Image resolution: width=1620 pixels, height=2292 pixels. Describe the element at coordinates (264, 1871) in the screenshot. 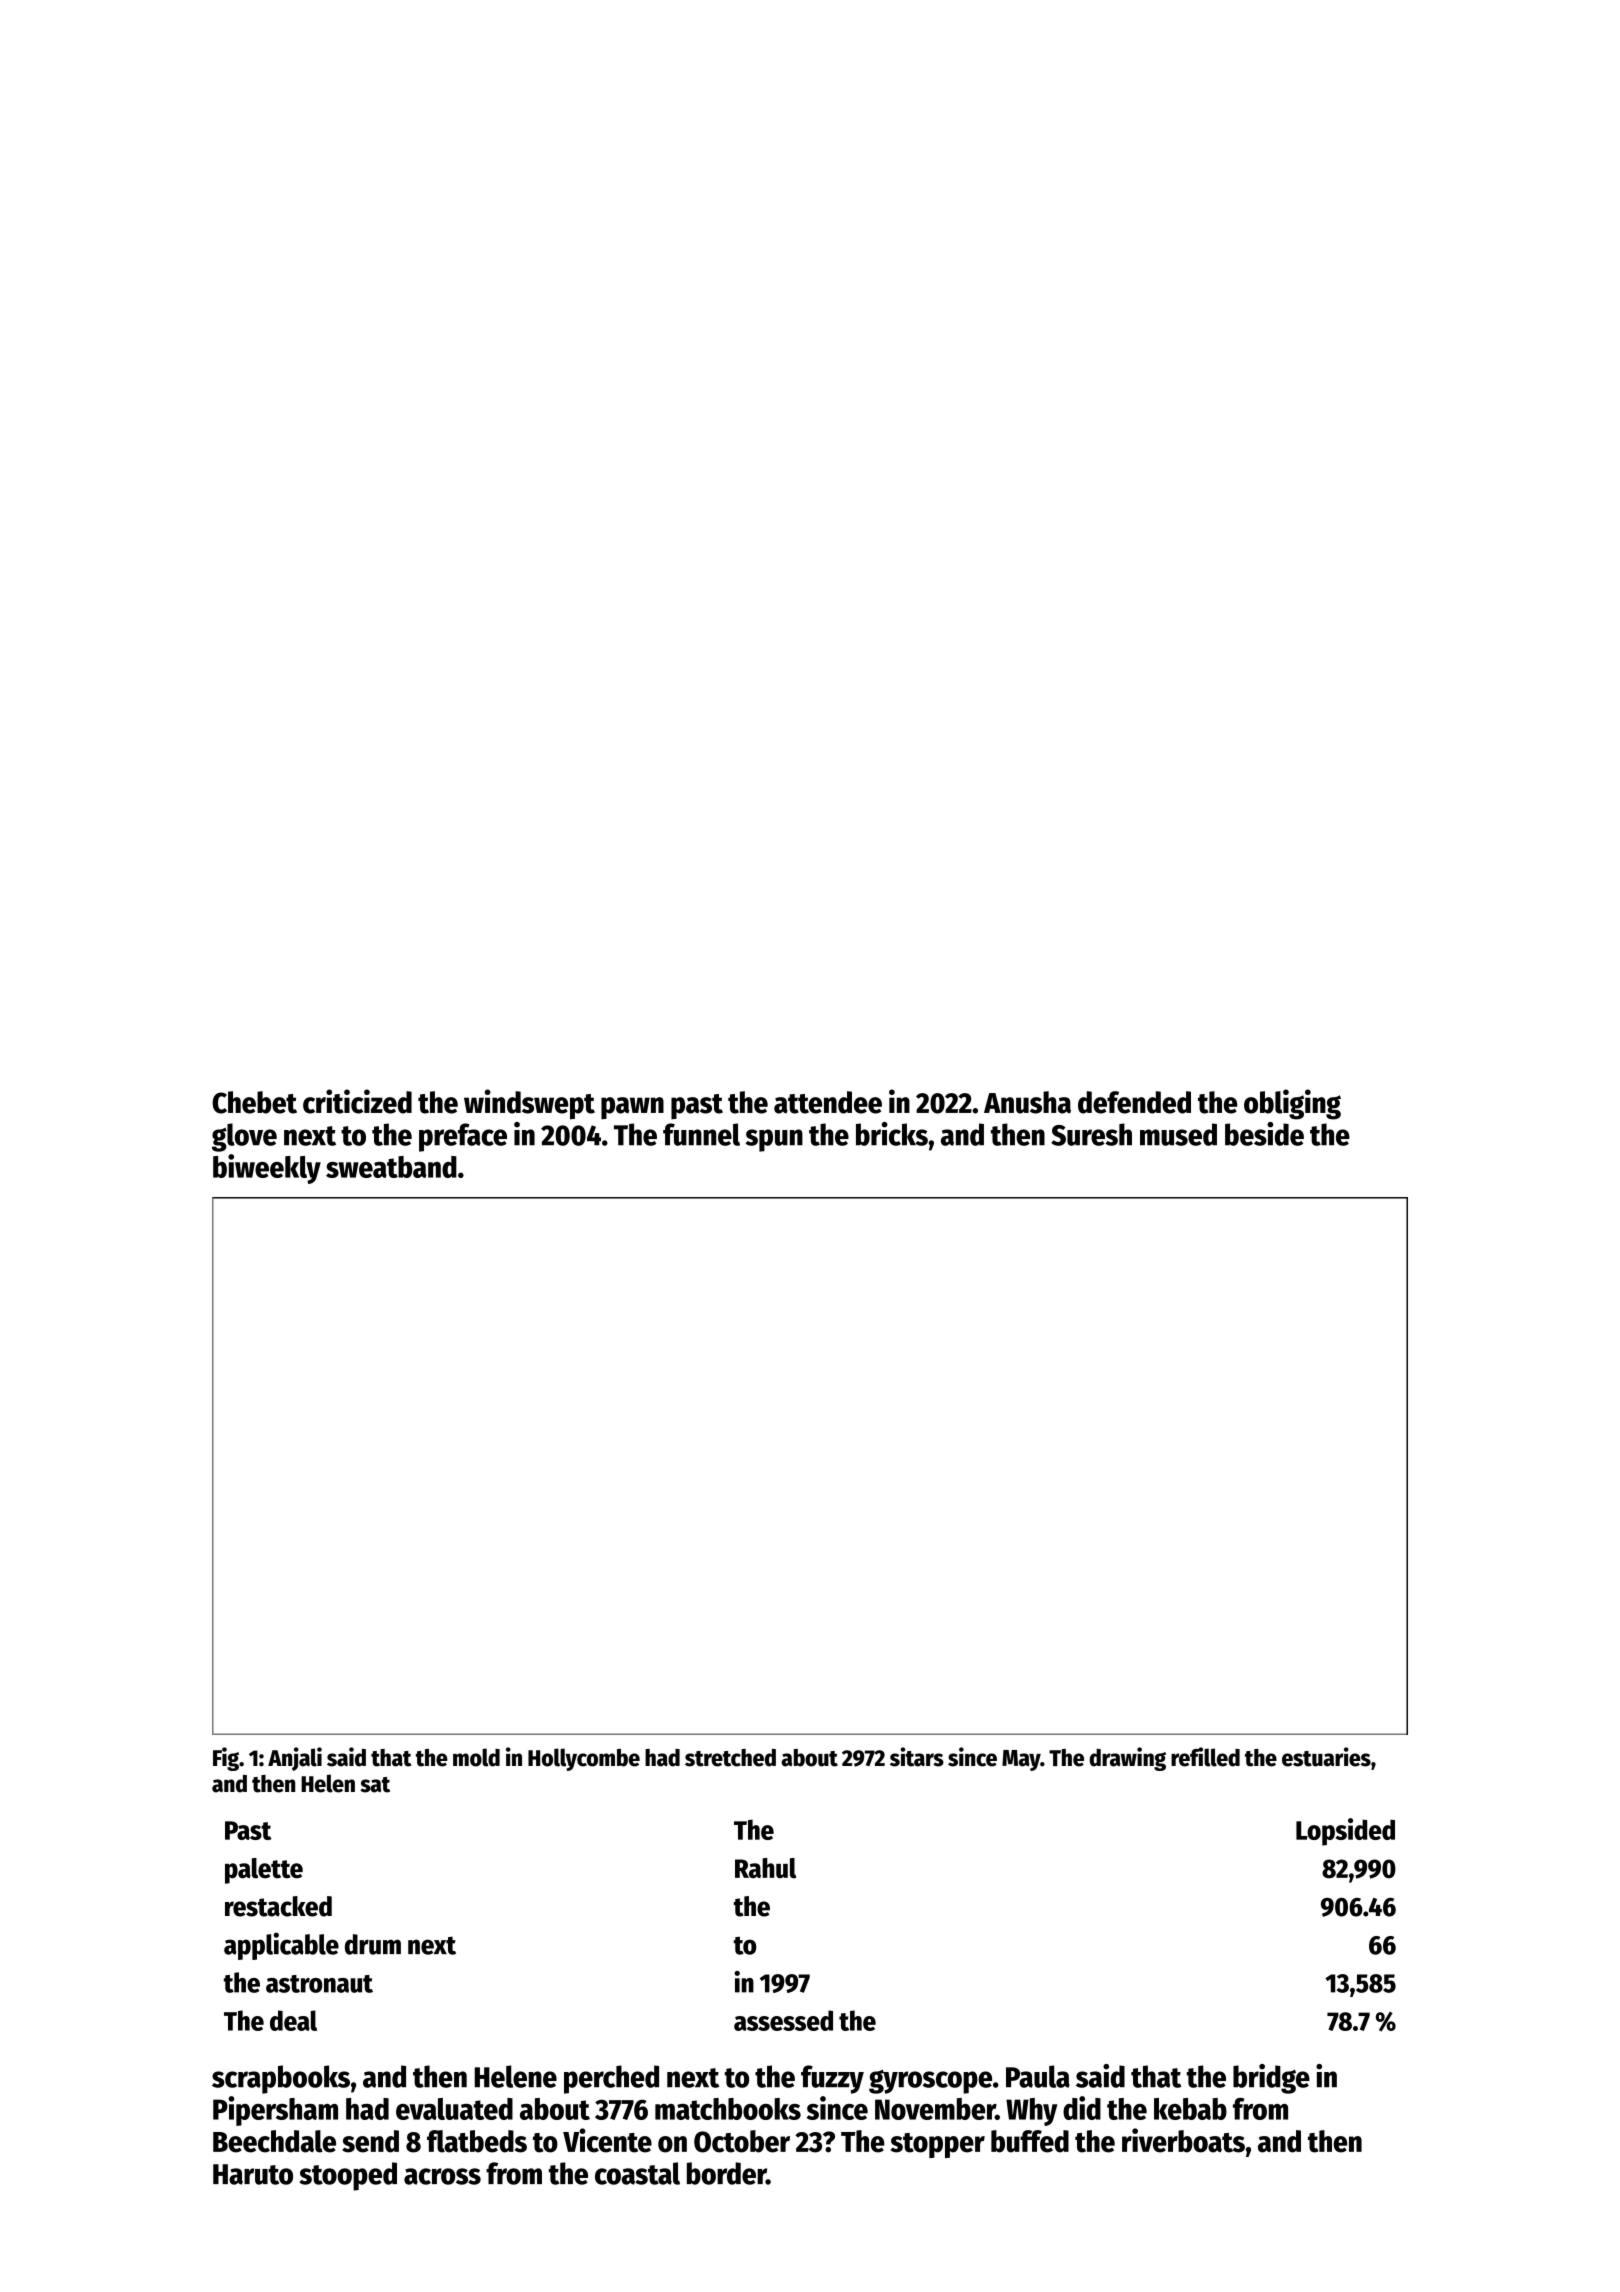

I see `palette` at that location.
